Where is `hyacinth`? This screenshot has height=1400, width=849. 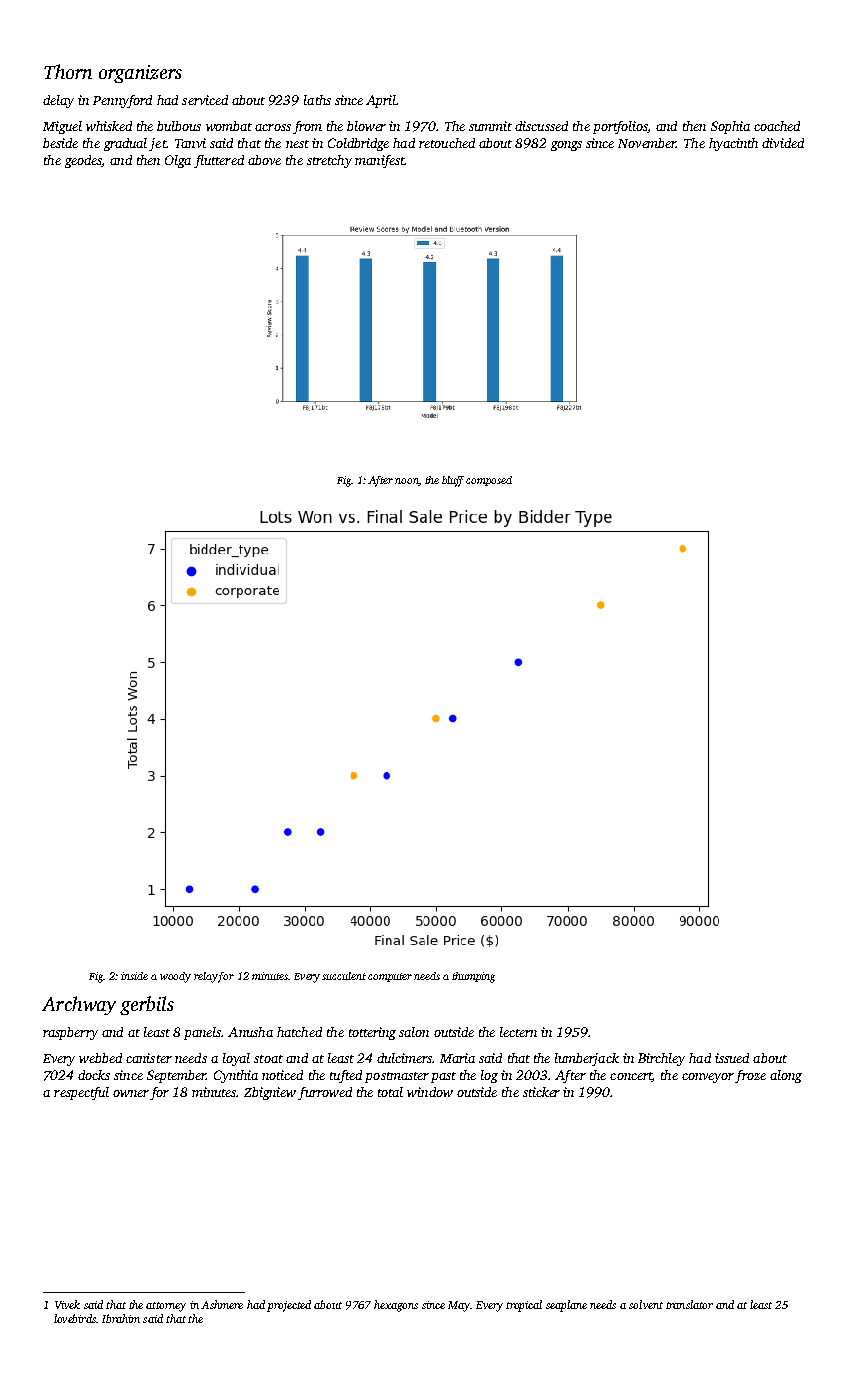
hyacinth is located at coordinates (733, 144).
